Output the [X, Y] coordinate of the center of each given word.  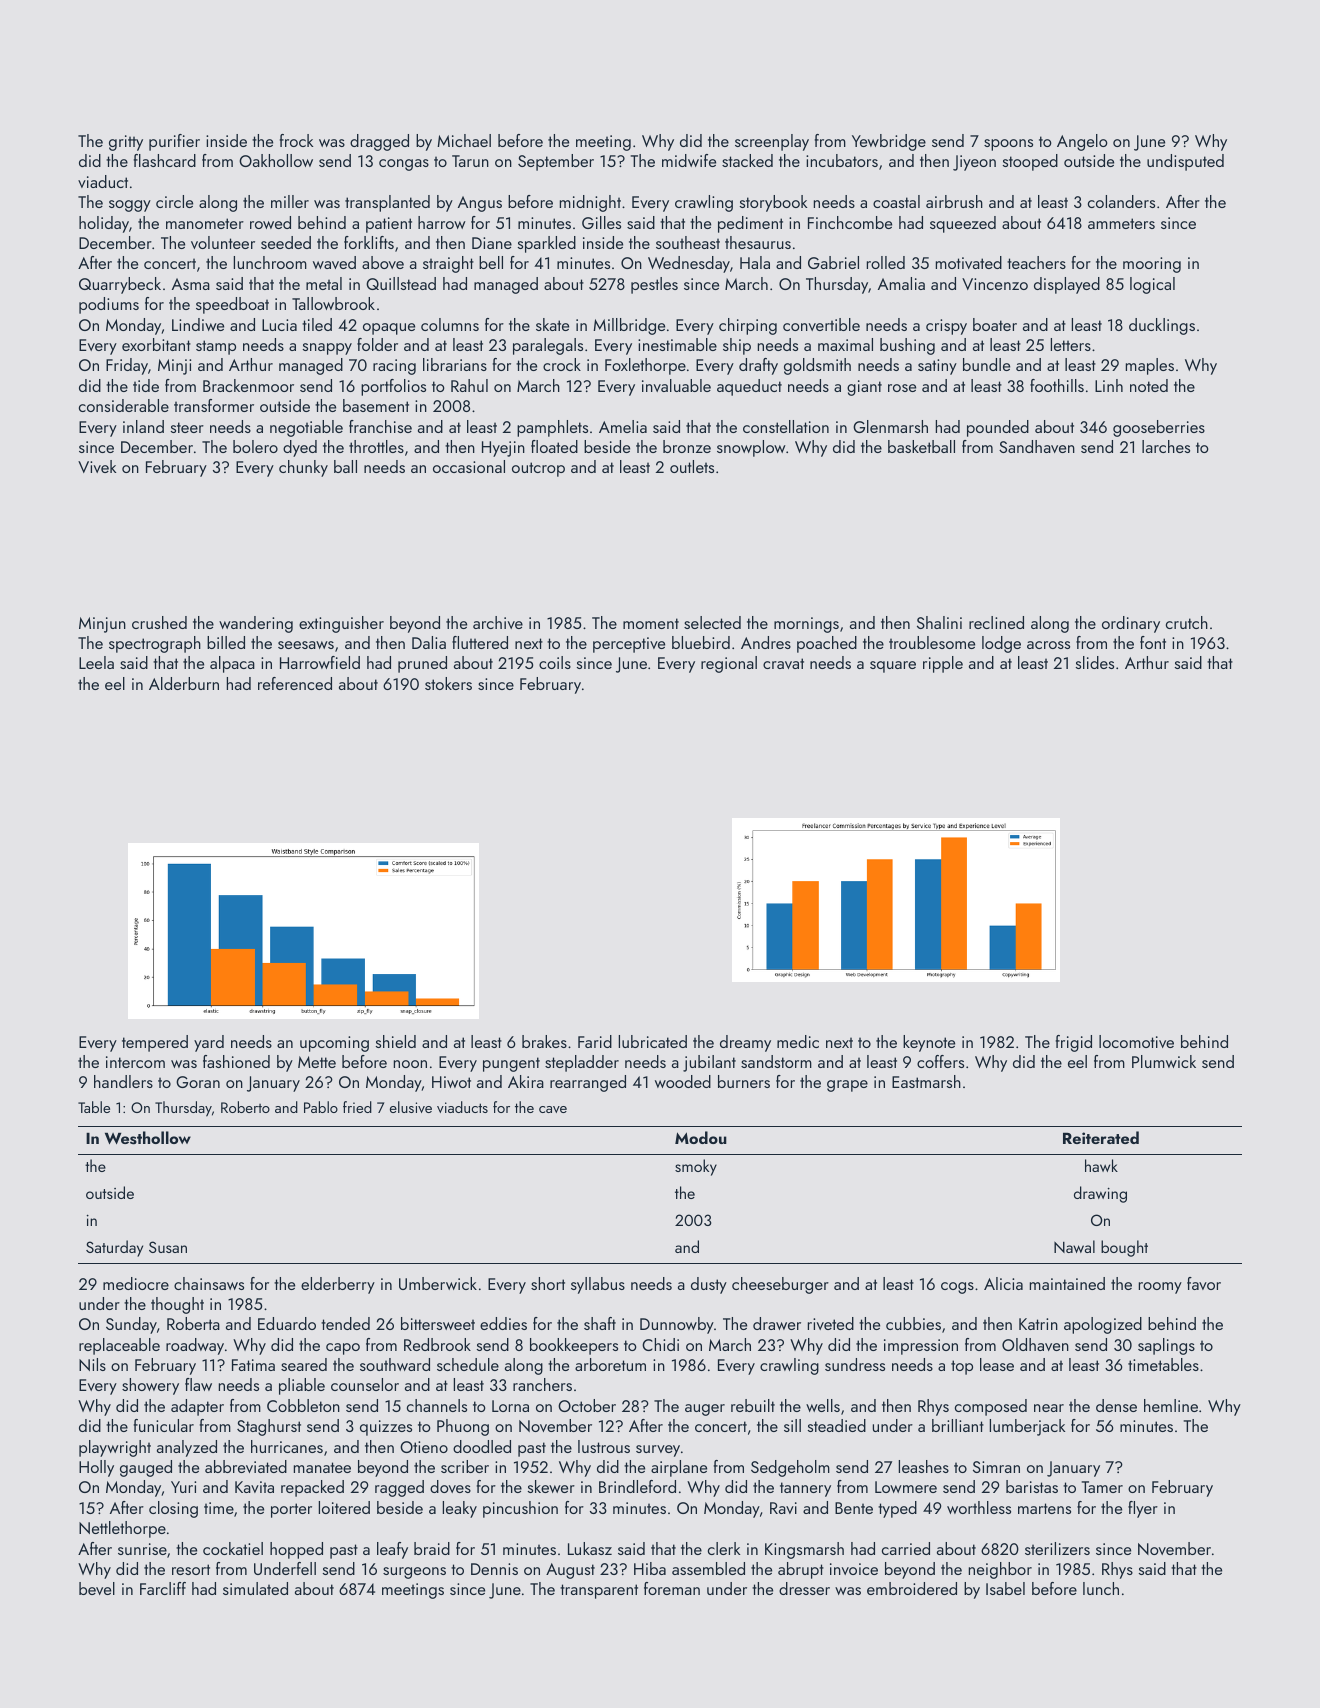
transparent [599, 1591]
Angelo [1082, 142]
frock [296, 140]
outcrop [538, 469]
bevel [97, 1588]
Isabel [1005, 1588]
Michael [464, 140]
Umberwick [438, 1283]
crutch [1187, 622]
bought [1124, 1248]
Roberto [245, 1107]
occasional [469, 466]
